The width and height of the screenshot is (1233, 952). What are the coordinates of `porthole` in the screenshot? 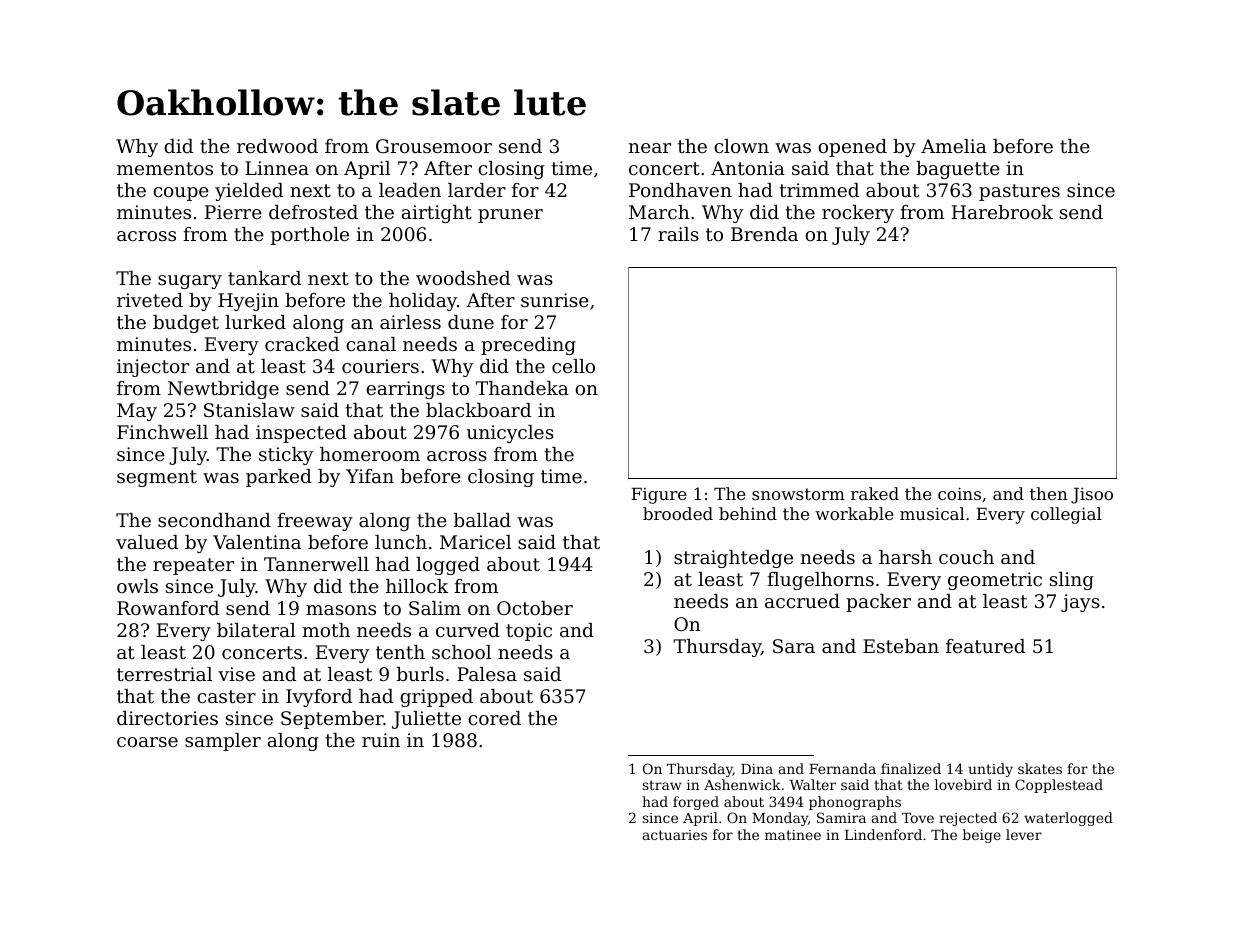 It's located at (310, 236).
